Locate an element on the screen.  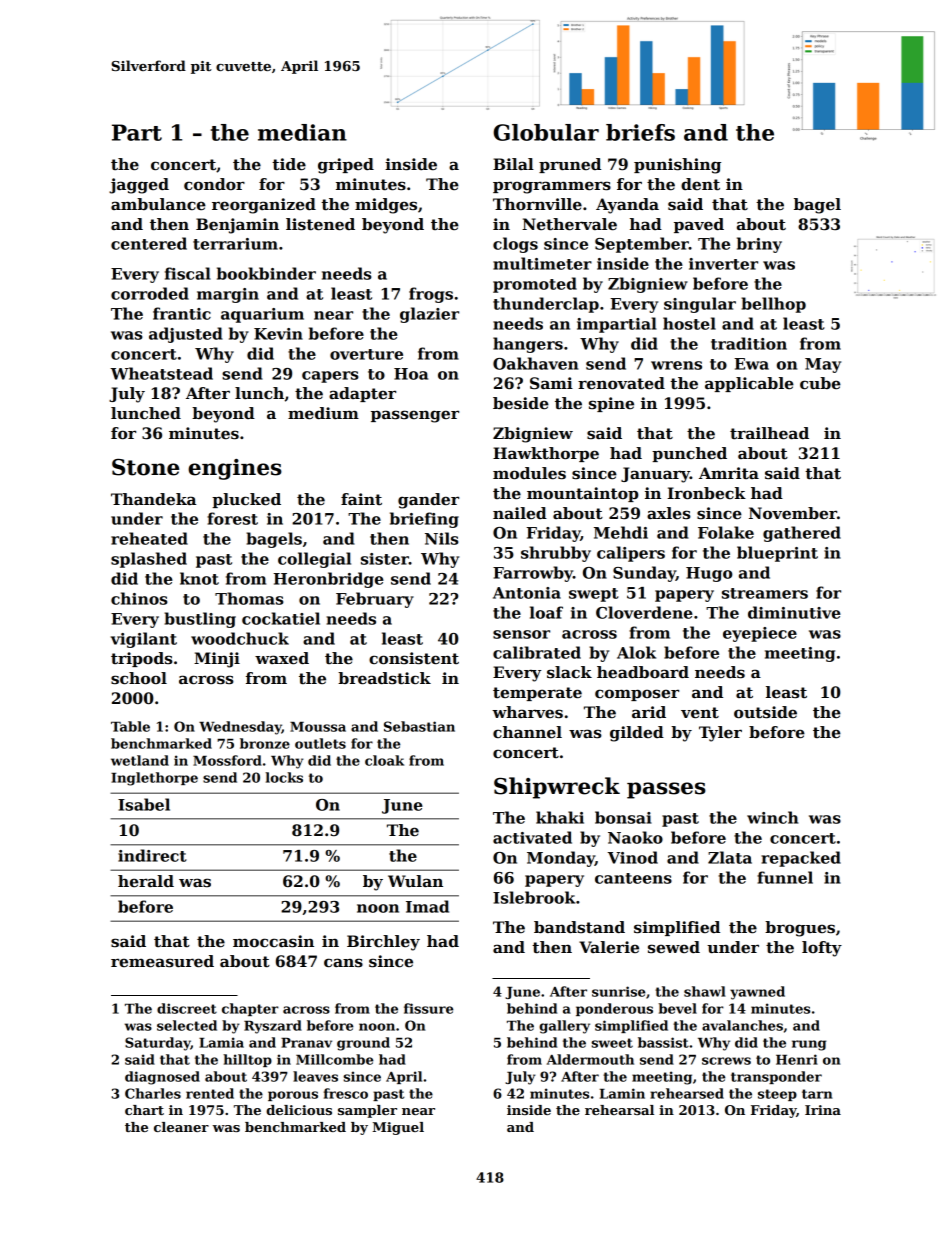
swept is located at coordinates (594, 595).
